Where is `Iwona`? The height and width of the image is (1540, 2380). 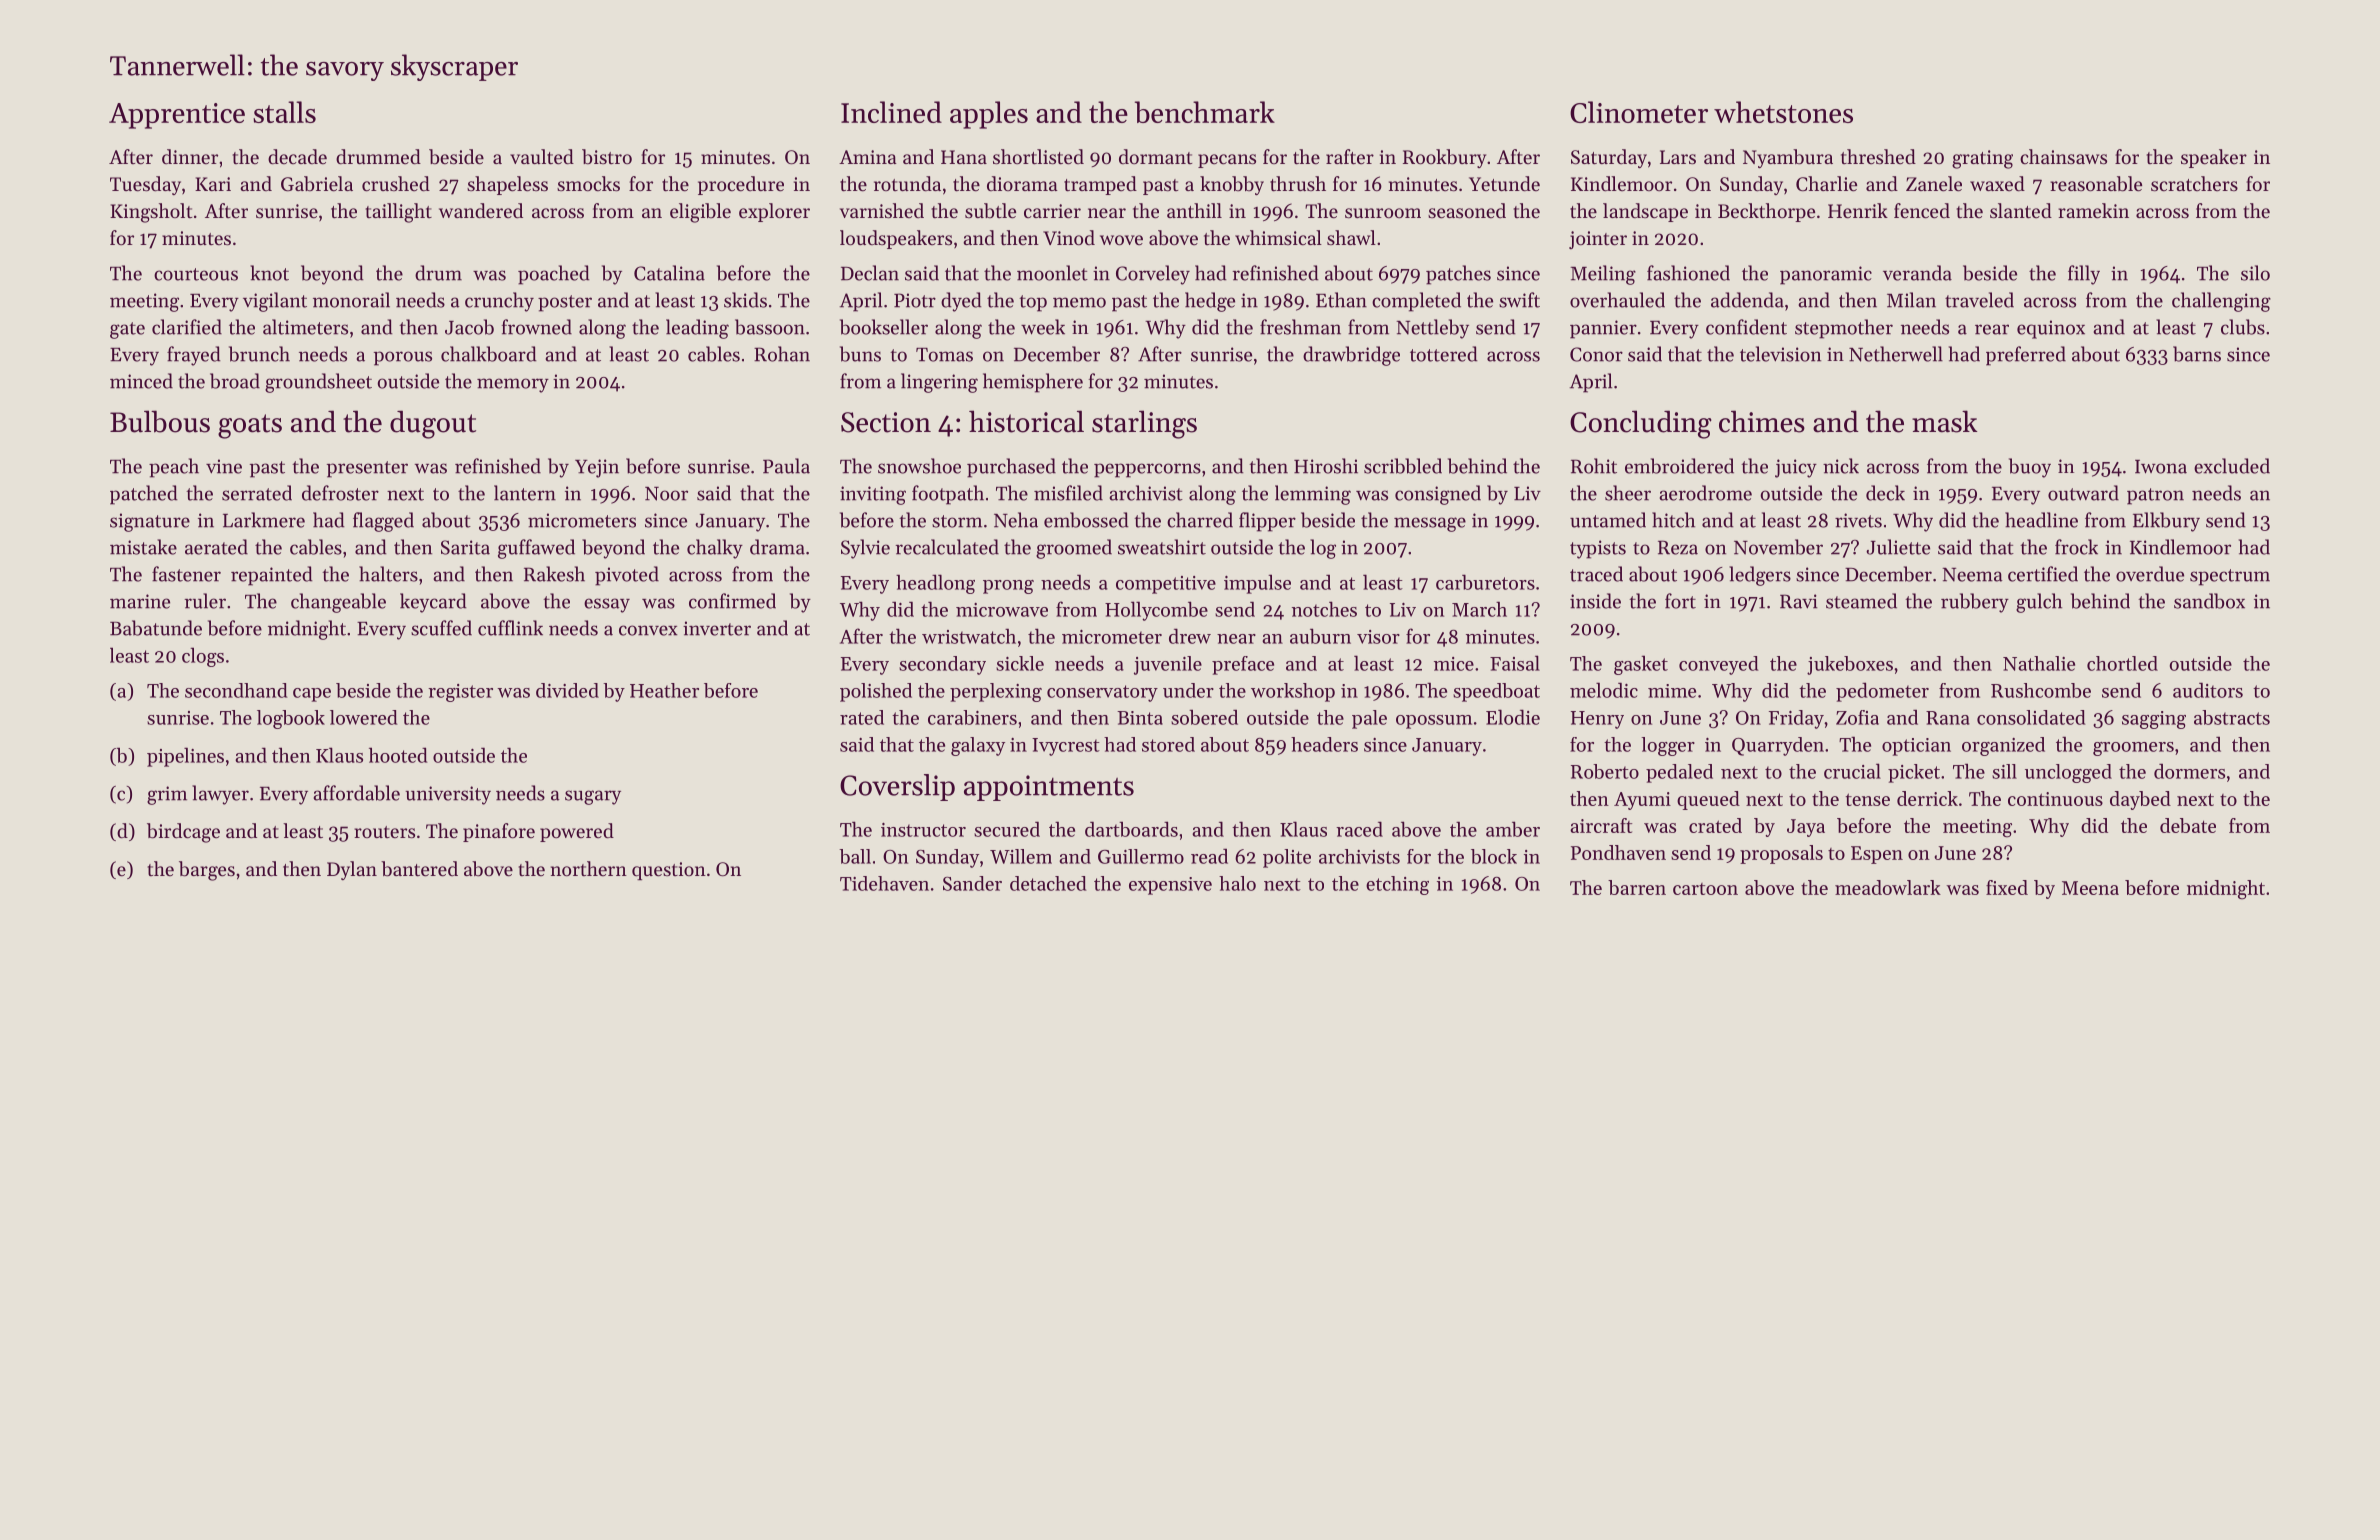
Iwona is located at coordinates (2161, 467).
